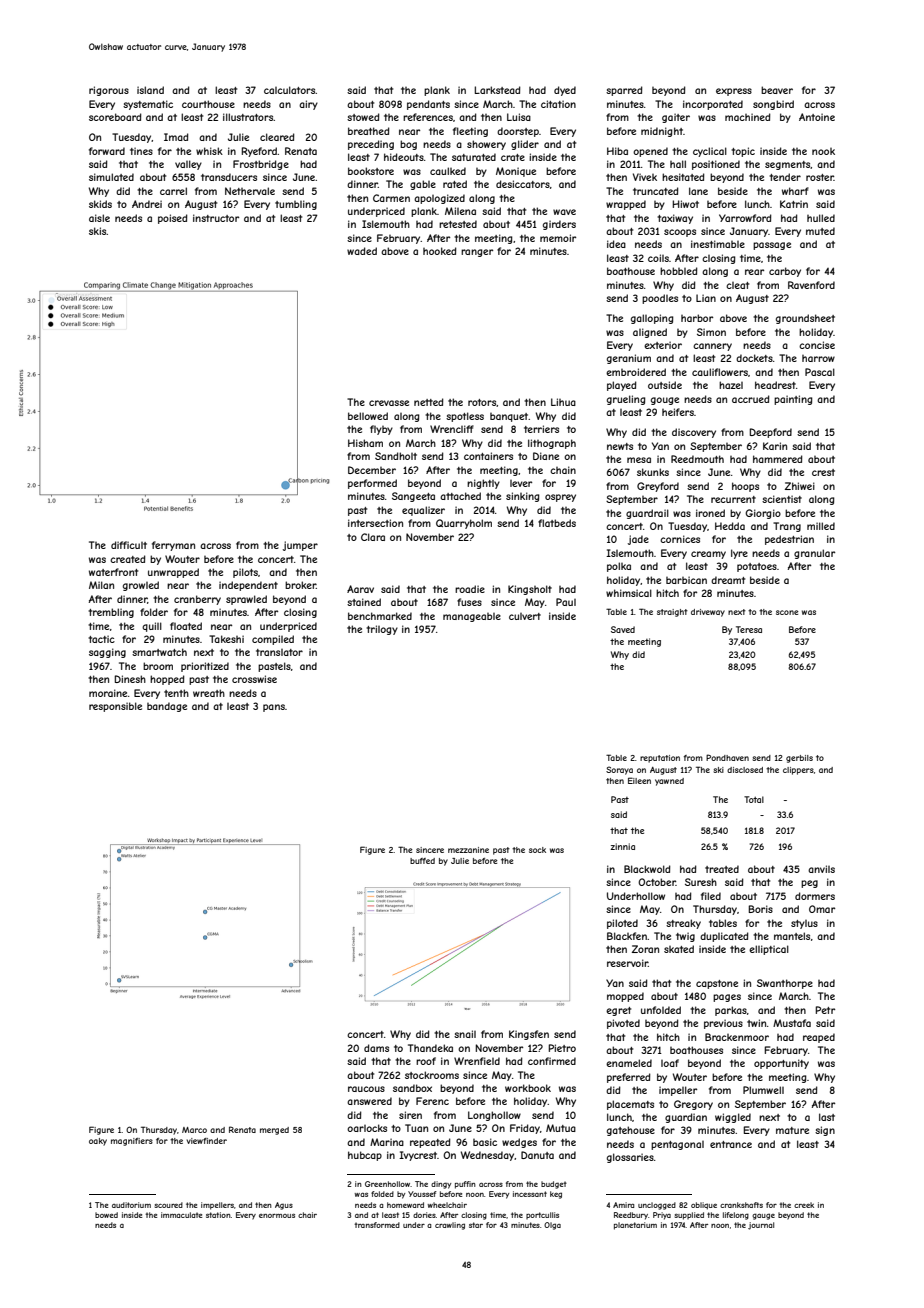 The width and height of the screenshot is (924, 1308). I want to click on Yarrowford, so click(745, 218).
